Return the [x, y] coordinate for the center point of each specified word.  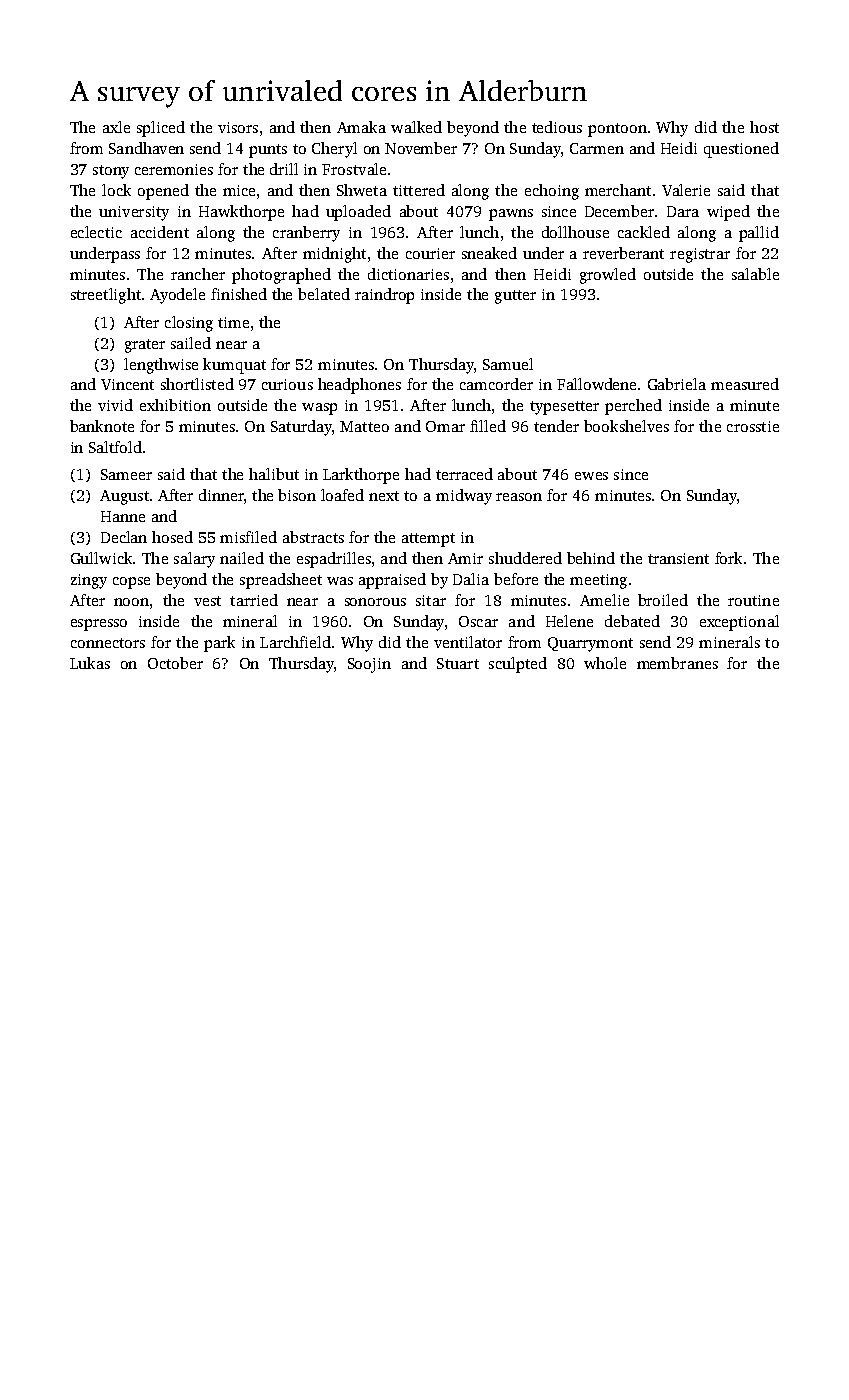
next [384, 496]
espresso [99, 625]
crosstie [753, 426]
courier [430, 253]
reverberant [623, 253]
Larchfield [295, 642]
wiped [728, 213]
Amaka [361, 127]
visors [238, 127]
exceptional [739, 623]
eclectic [96, 232]
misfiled [248, 537]
